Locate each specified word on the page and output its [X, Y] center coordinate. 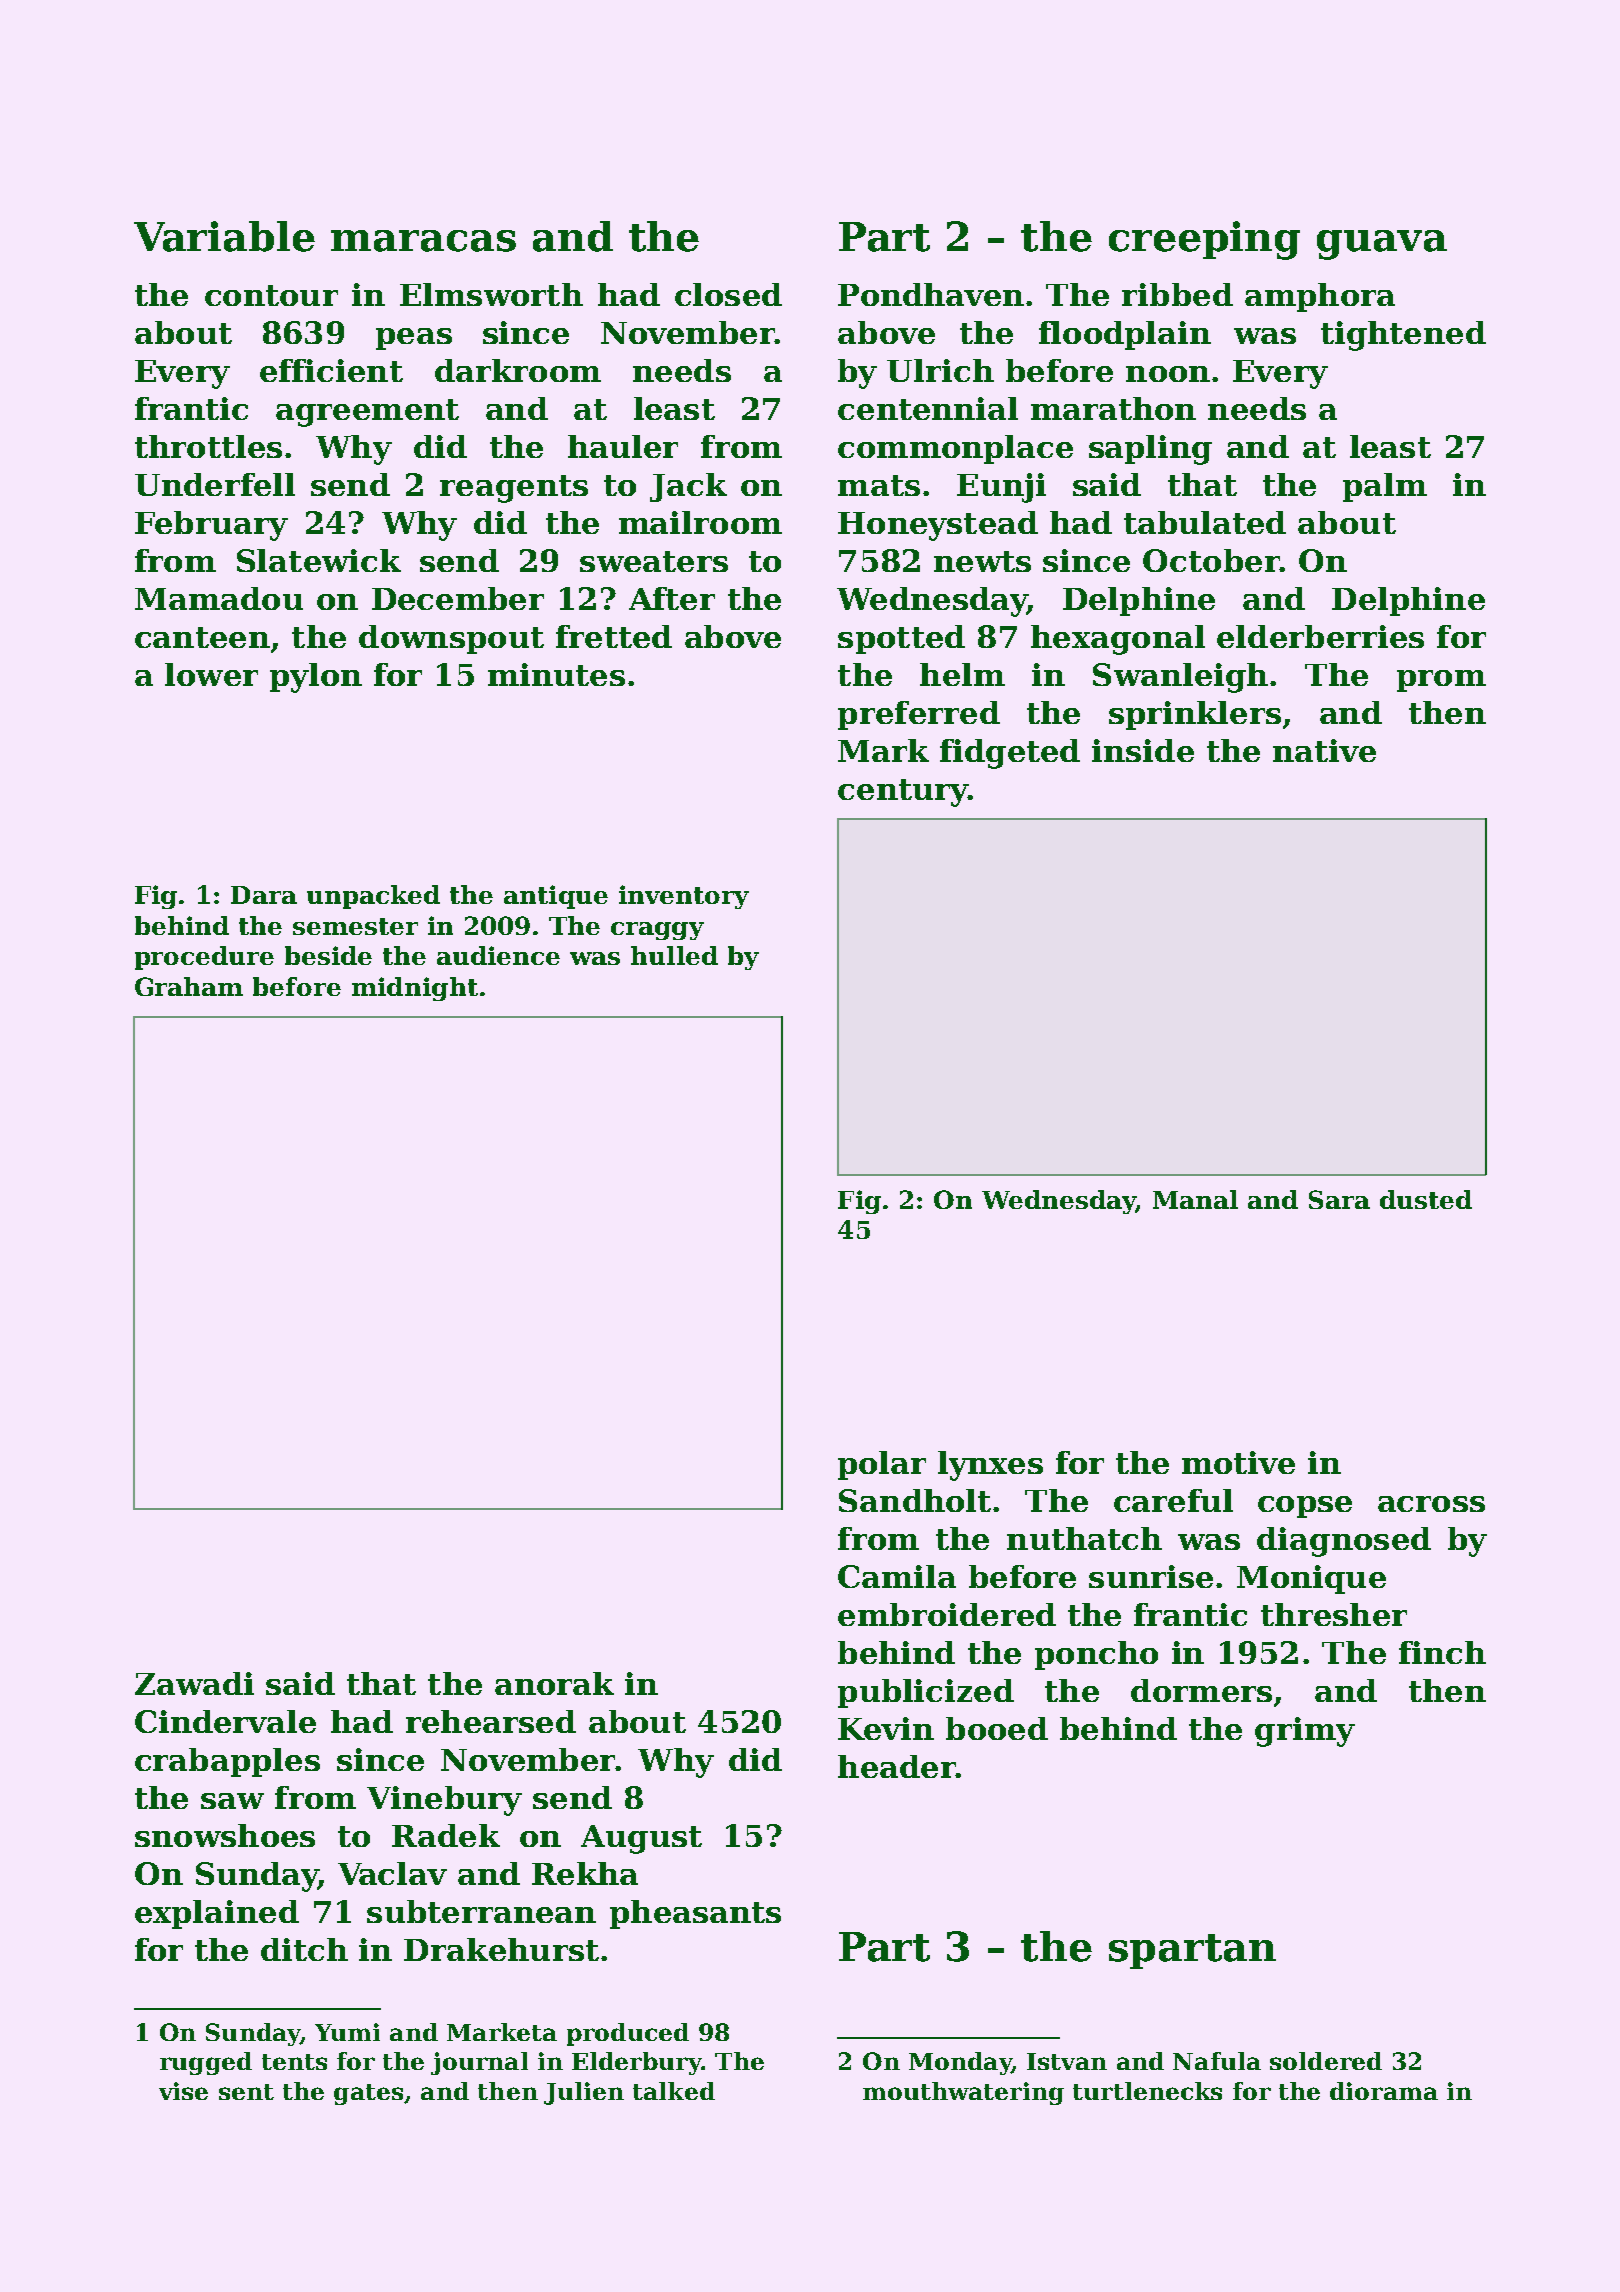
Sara [1339, 1199]
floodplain [1125, 335]
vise [183, 2091]
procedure [204, 958]
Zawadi [194, 1683]
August [641, 1839]
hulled [674, 955]
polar [882, 1465]
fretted [614, 636]
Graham [189, 986]
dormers [1201, 1690]
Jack [688, 487]
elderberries [1320, 636]
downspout [451, 639]
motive [1238, 1462]
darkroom [518, 370]
